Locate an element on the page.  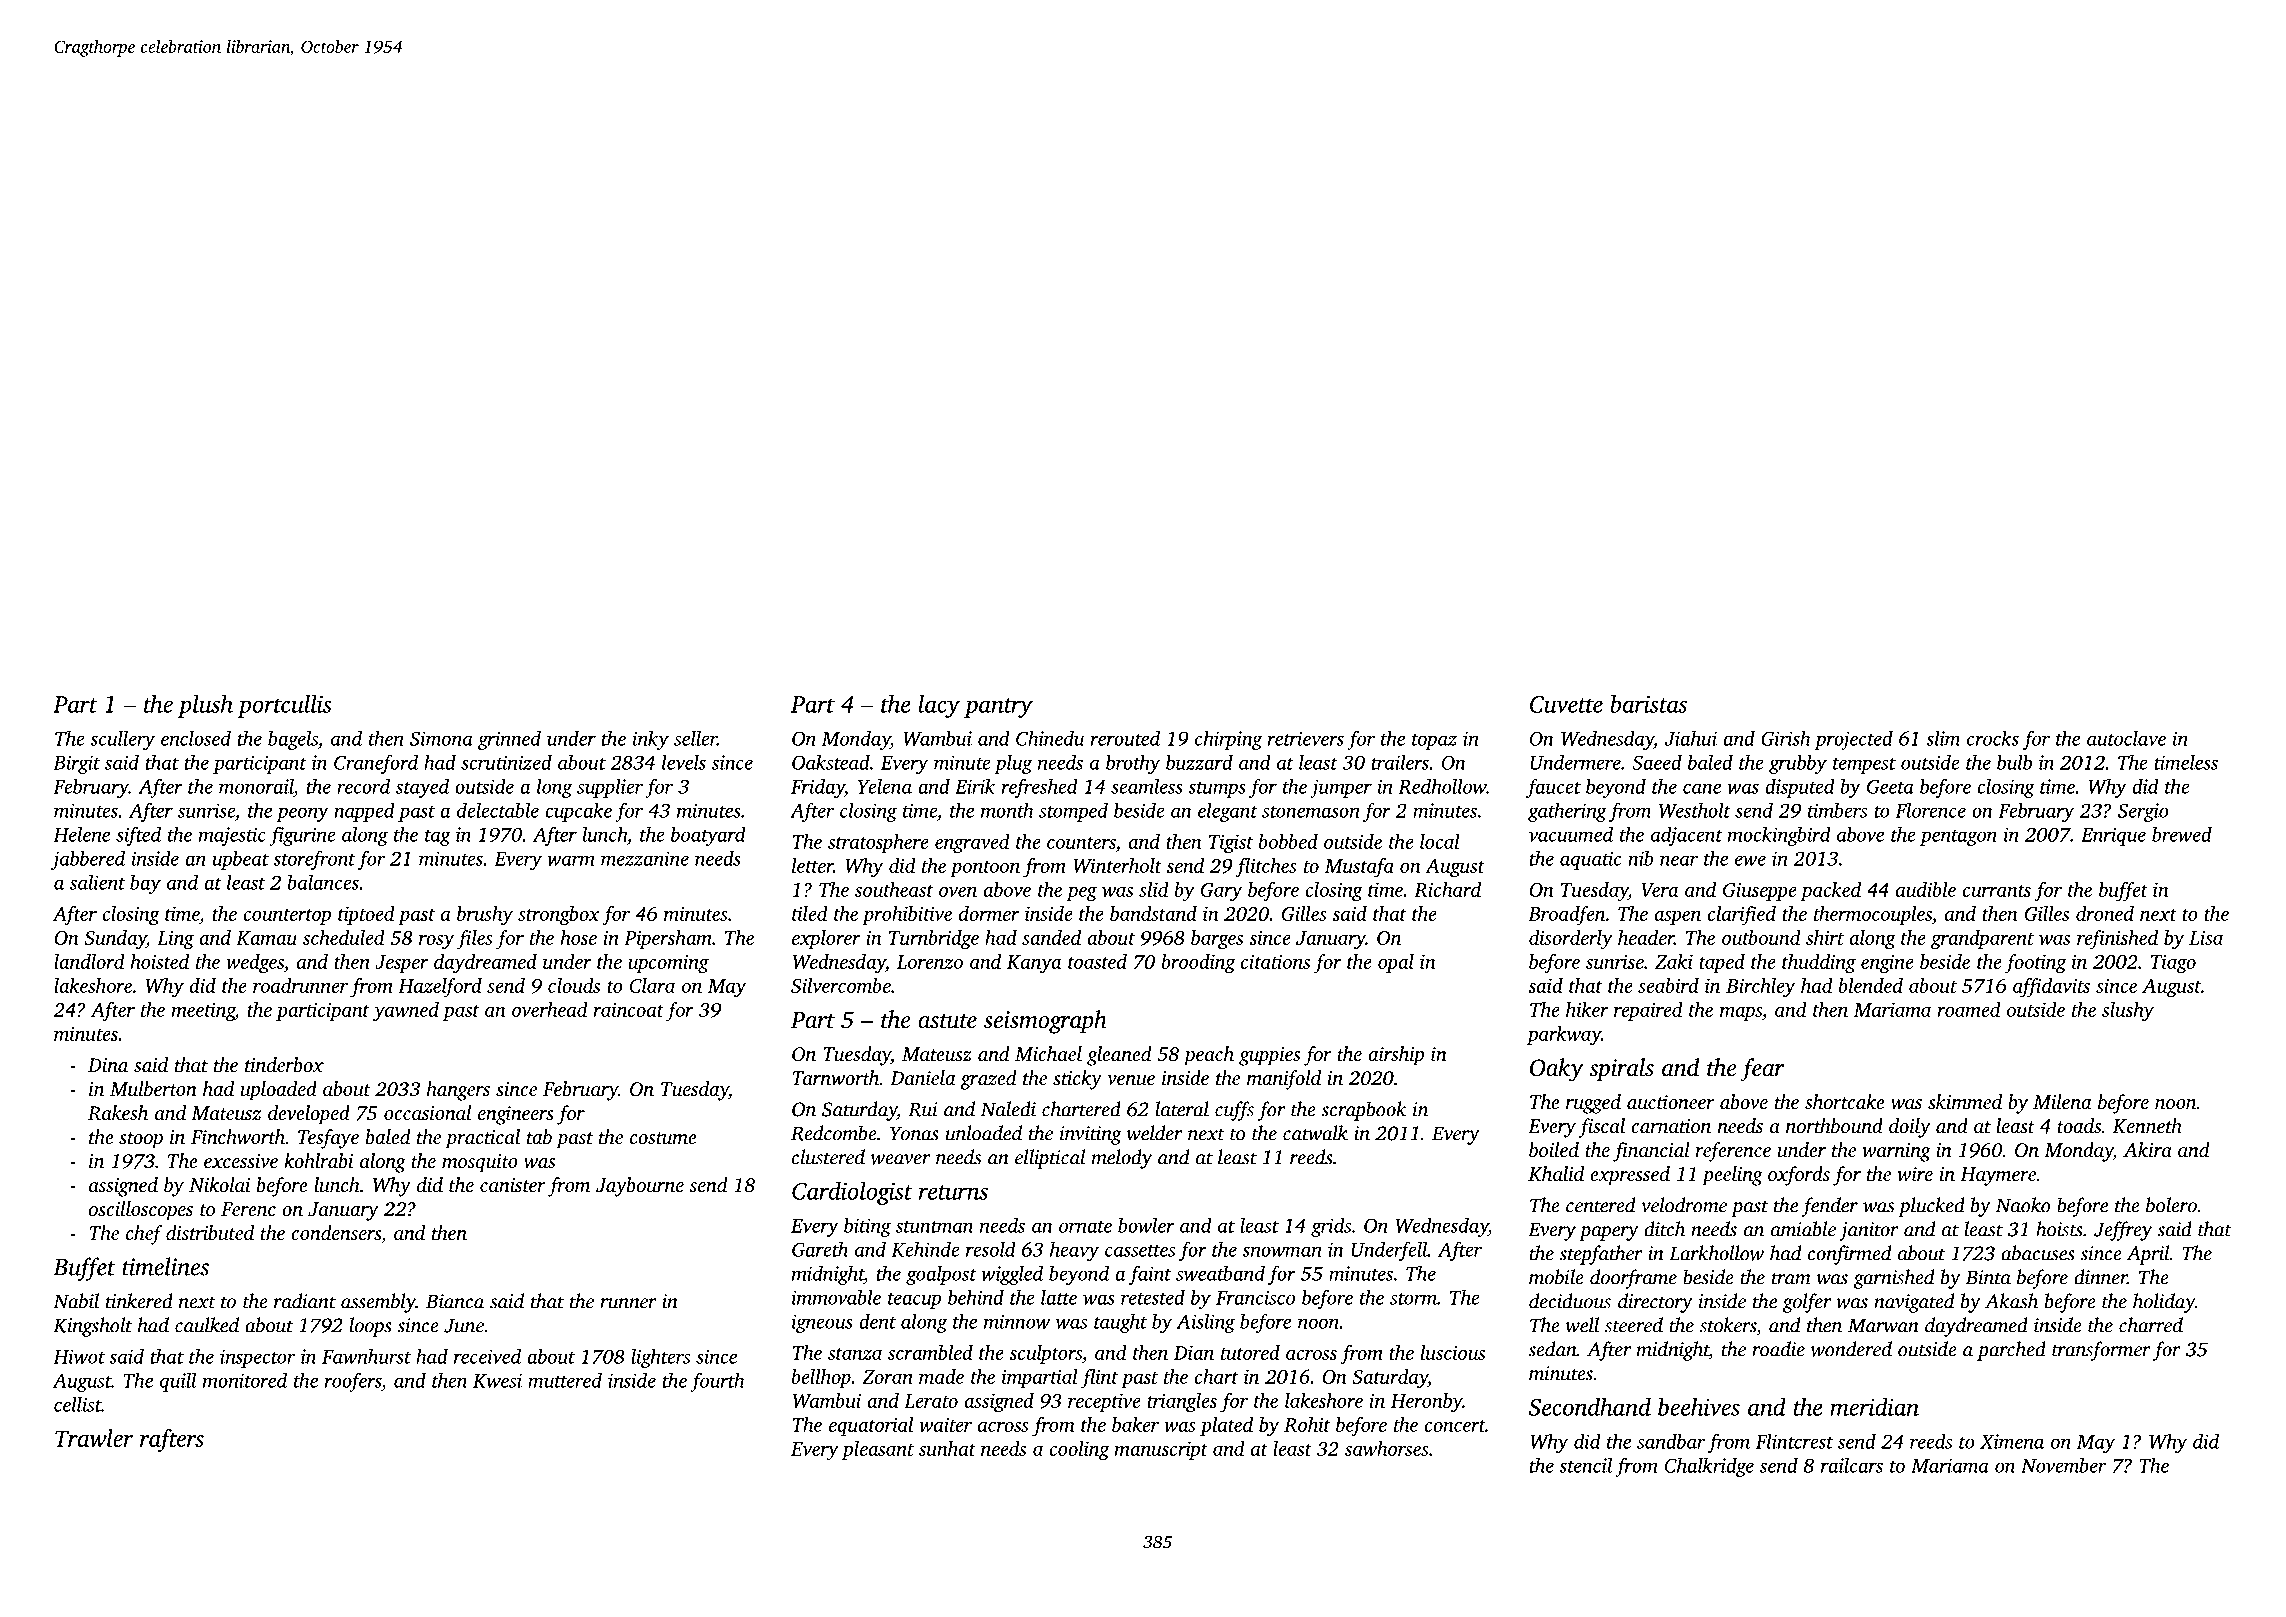
triangles is located at coordinates (1182, 1403).
